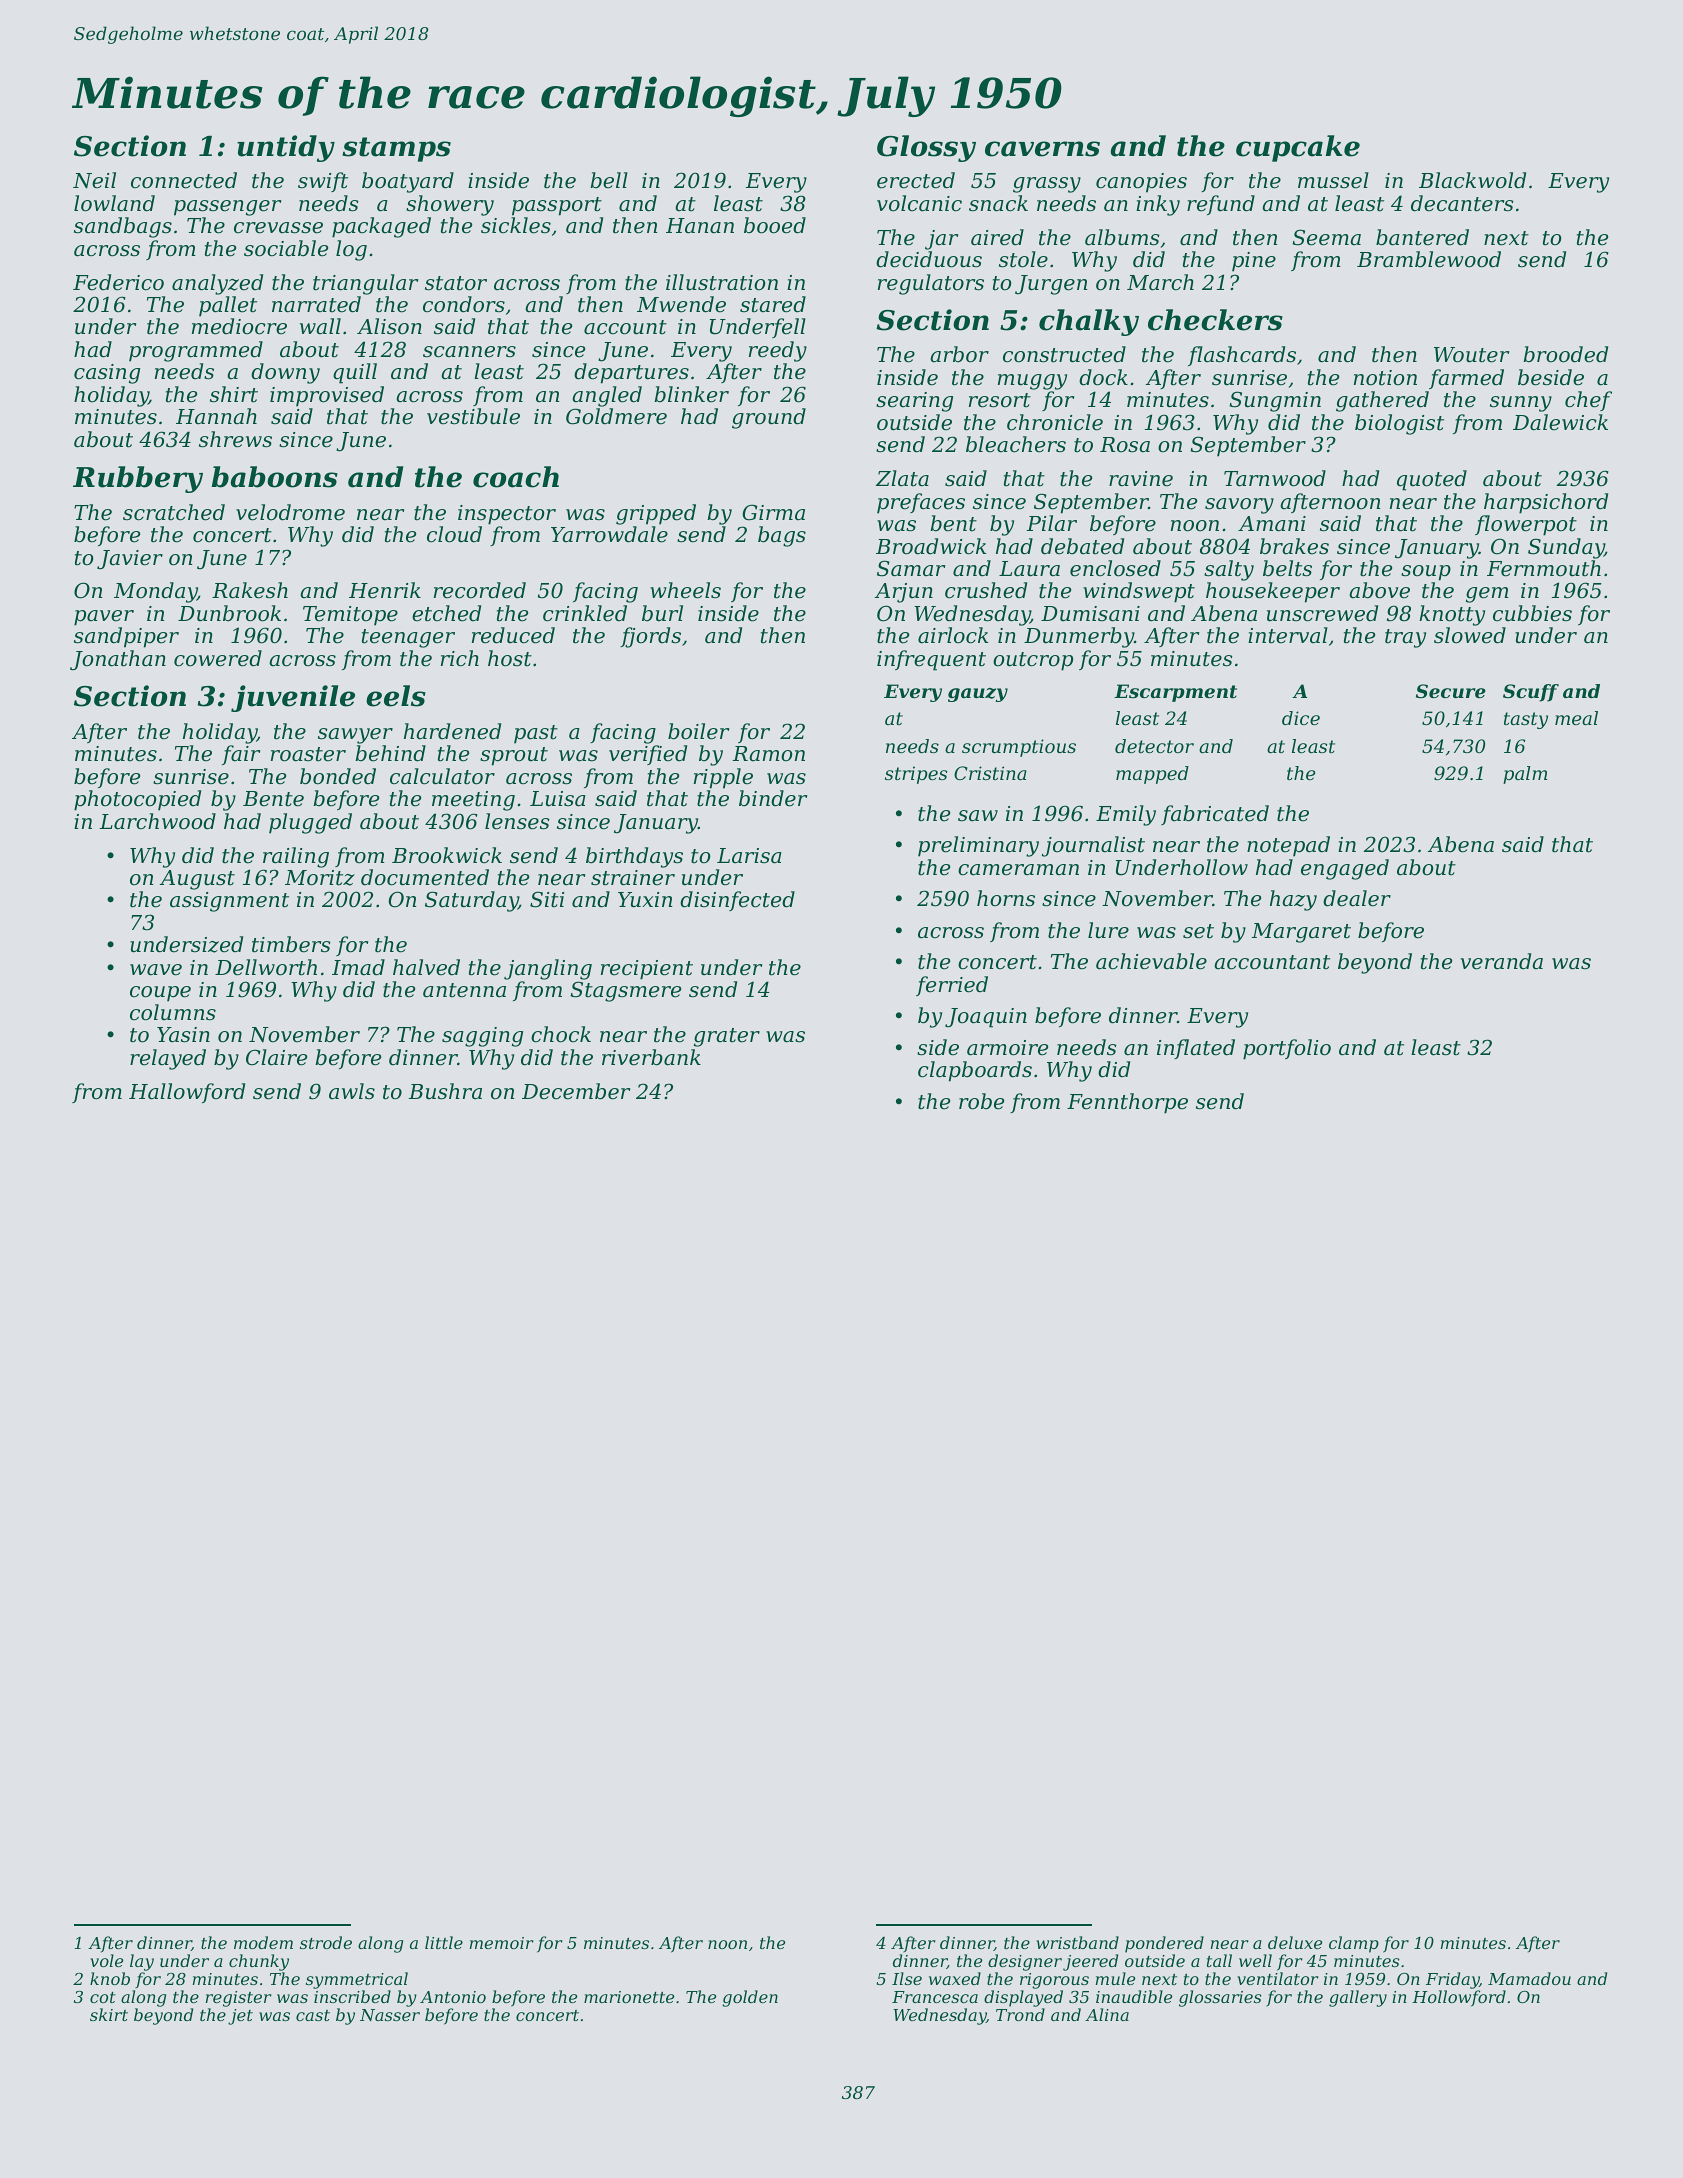 This image has height=2178, width=1683. Describe the element at coordinates (445, 1091) in the image. I see `Bushra` at that location.
